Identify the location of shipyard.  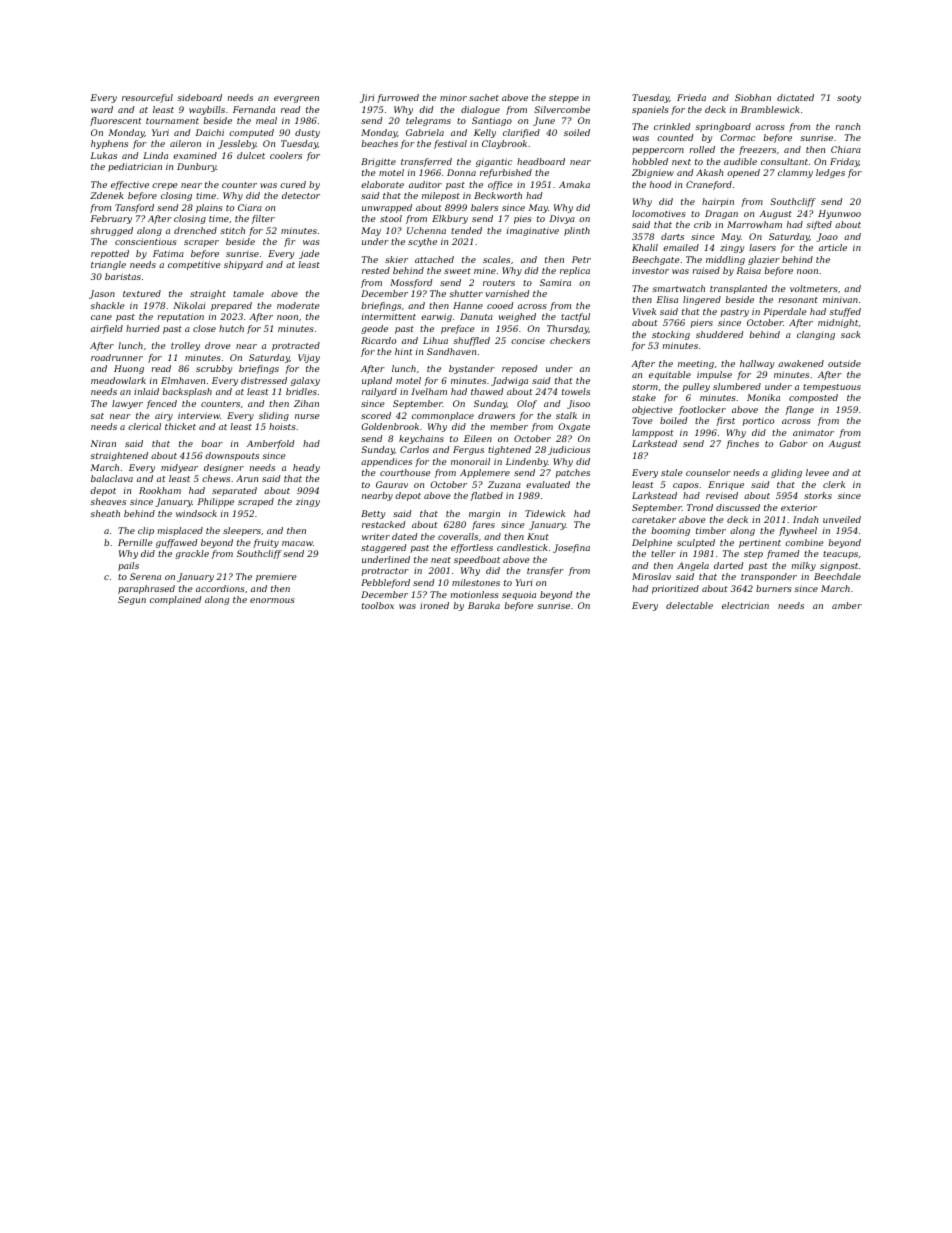
(243, 265).
